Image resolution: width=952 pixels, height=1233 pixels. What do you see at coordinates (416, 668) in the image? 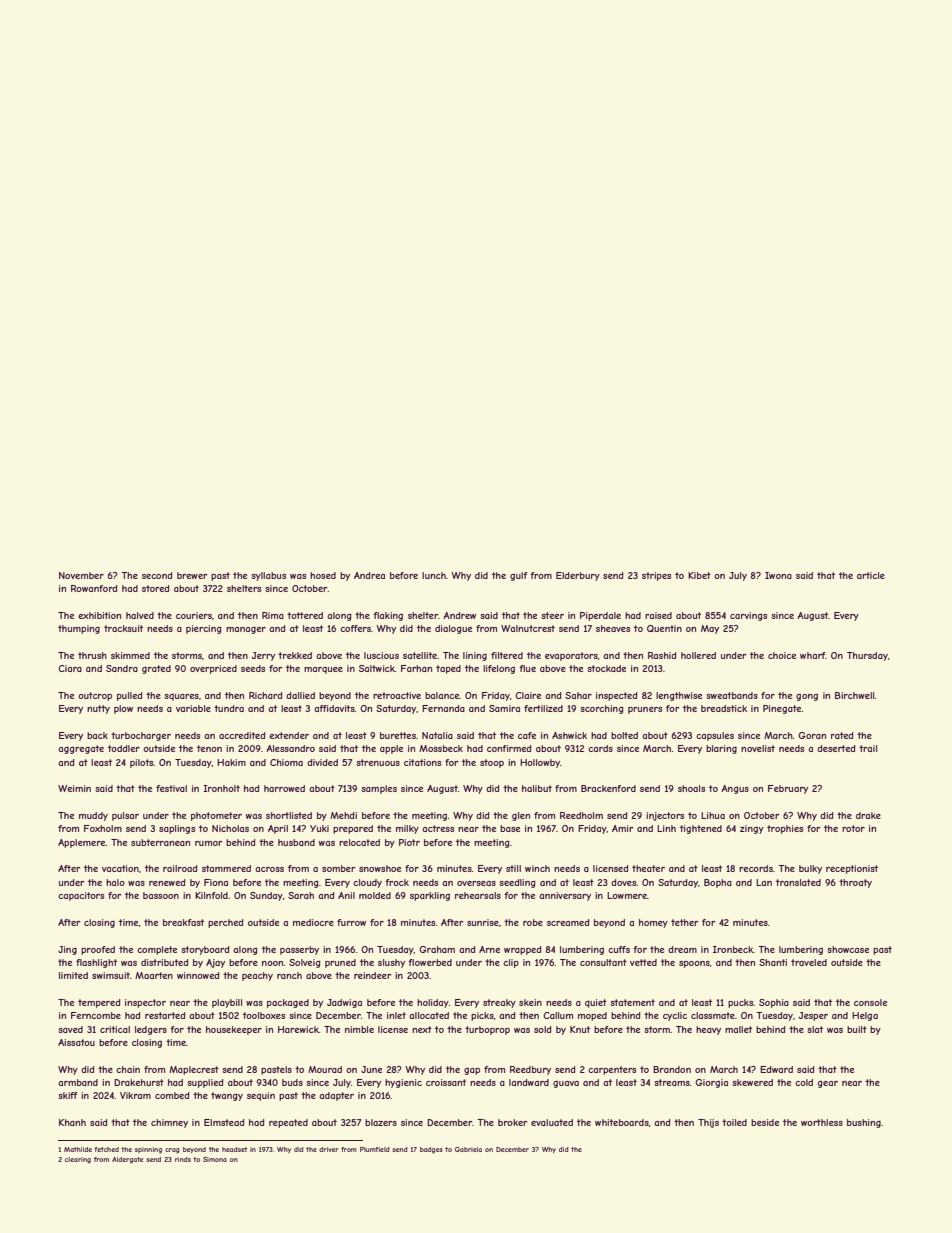
I see `Farhan` at bounding box center [416, 668].
